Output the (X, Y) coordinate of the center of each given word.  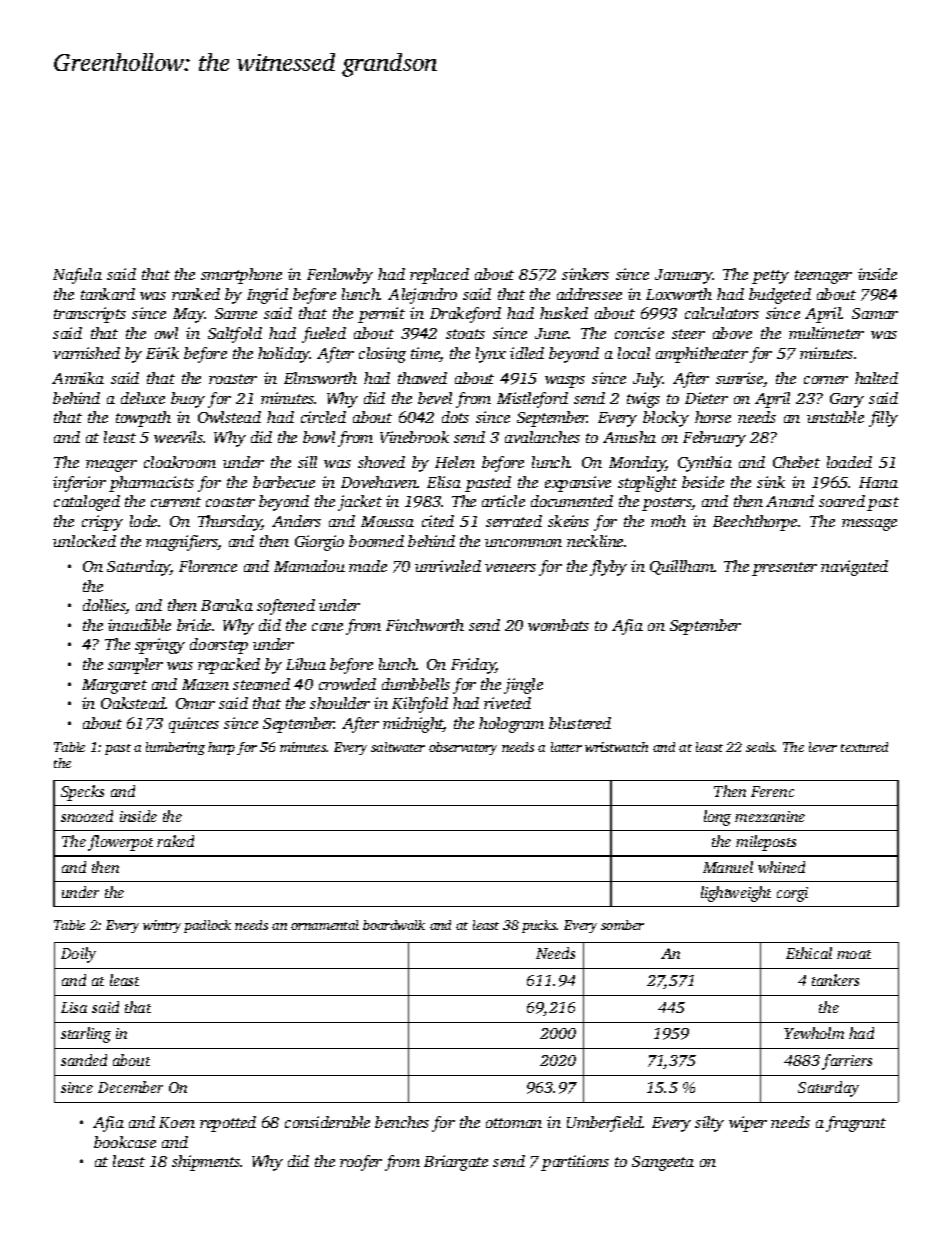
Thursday (230, 523)
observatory (463, 748)
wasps (565, 382)
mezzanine (770, 816)
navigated (854, 568)
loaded (849, 462)
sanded (84, 1060)
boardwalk (394, 925)
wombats (558, 625)
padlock (207, 926)
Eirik (162, 353)
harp (221, 748)
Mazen (205, 684)
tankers (835, 980)
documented (572, 501)
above (732, 333)
